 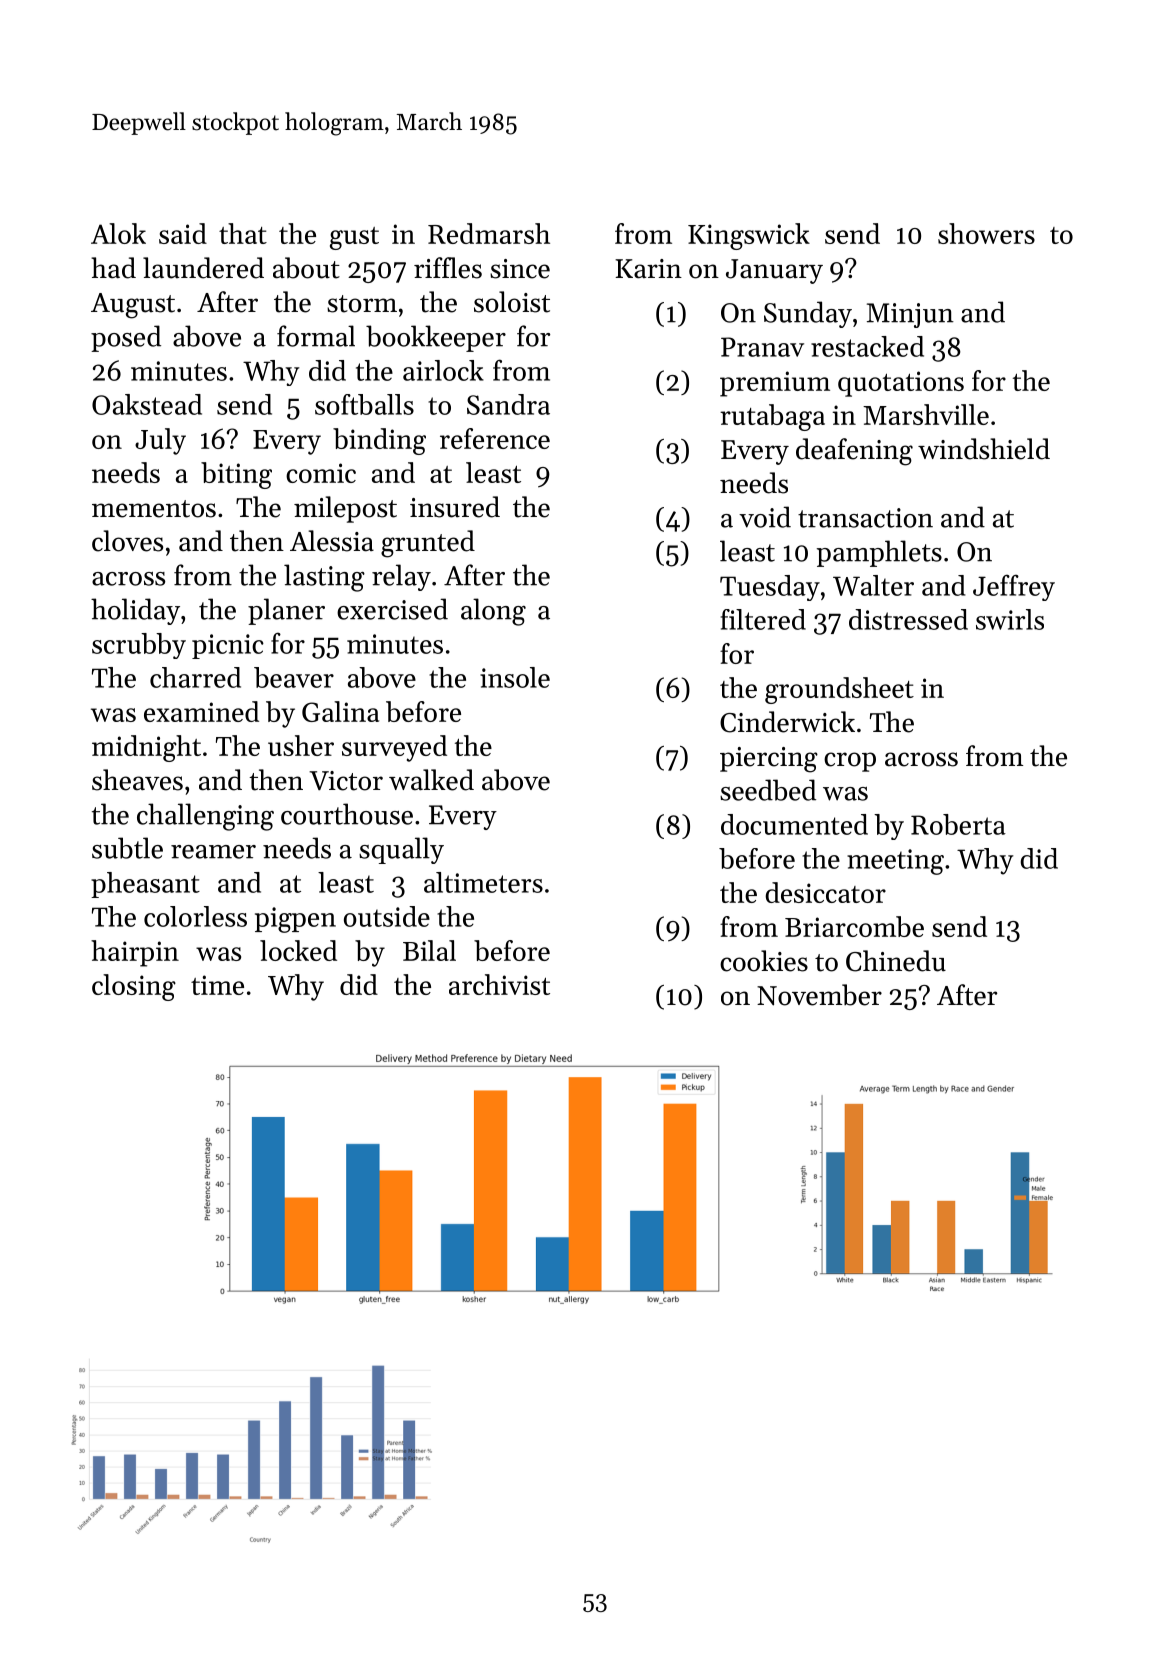 I want to click on formal, so click(x=316, y=336).
